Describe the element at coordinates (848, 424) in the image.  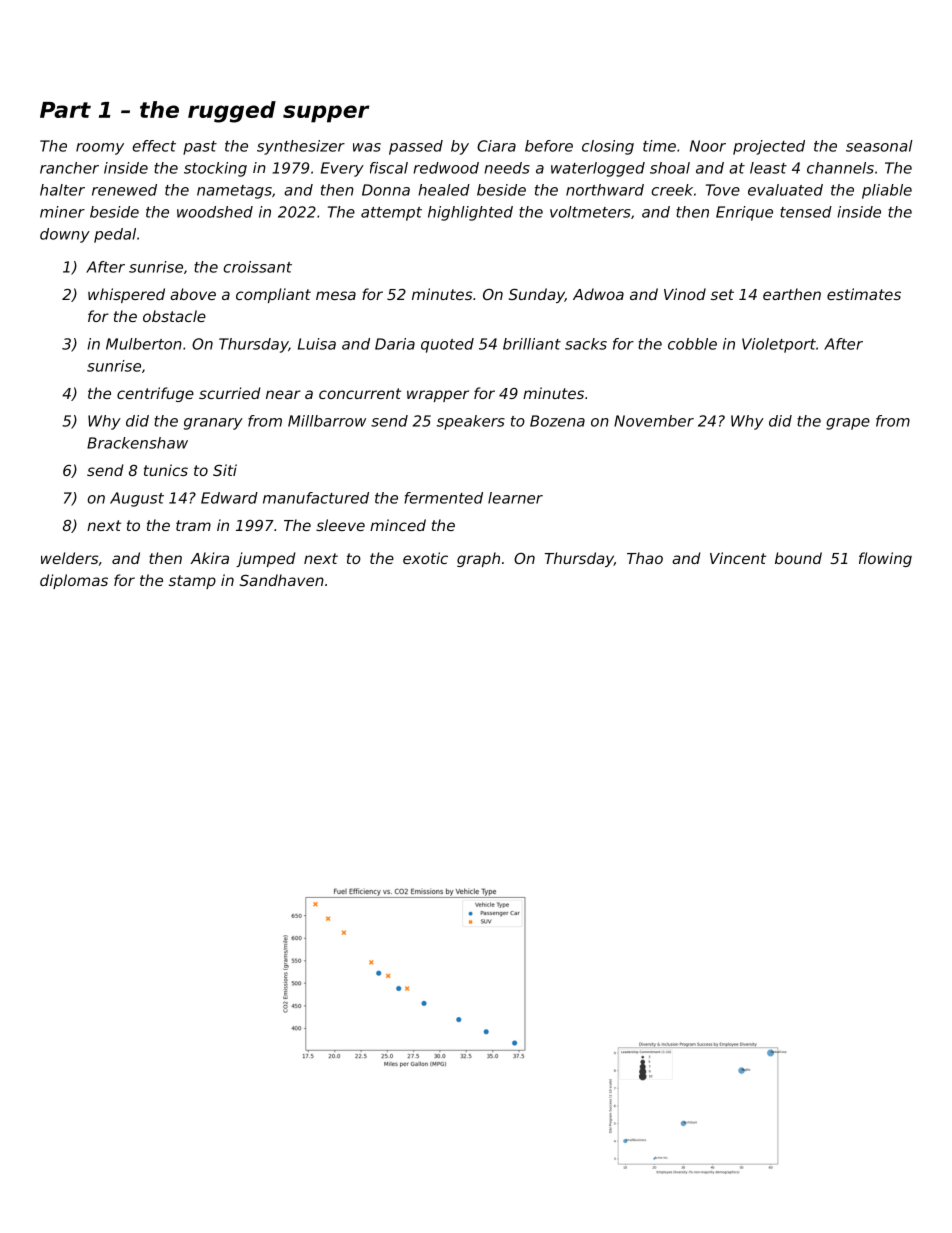
I see `grape` at that location.
